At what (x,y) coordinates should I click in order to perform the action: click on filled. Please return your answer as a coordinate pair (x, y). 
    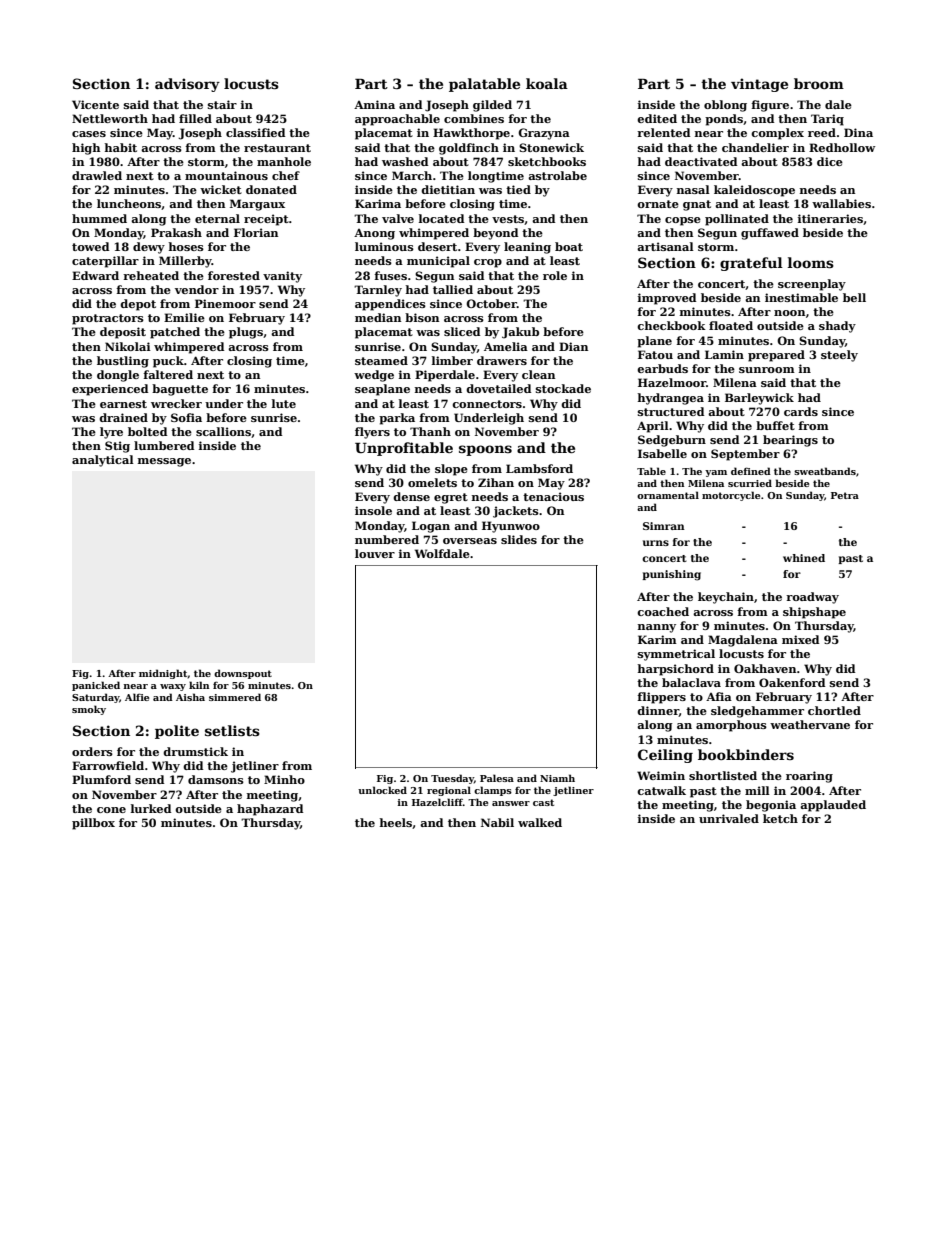
    Looking at the image, I should click on (195, 118).
